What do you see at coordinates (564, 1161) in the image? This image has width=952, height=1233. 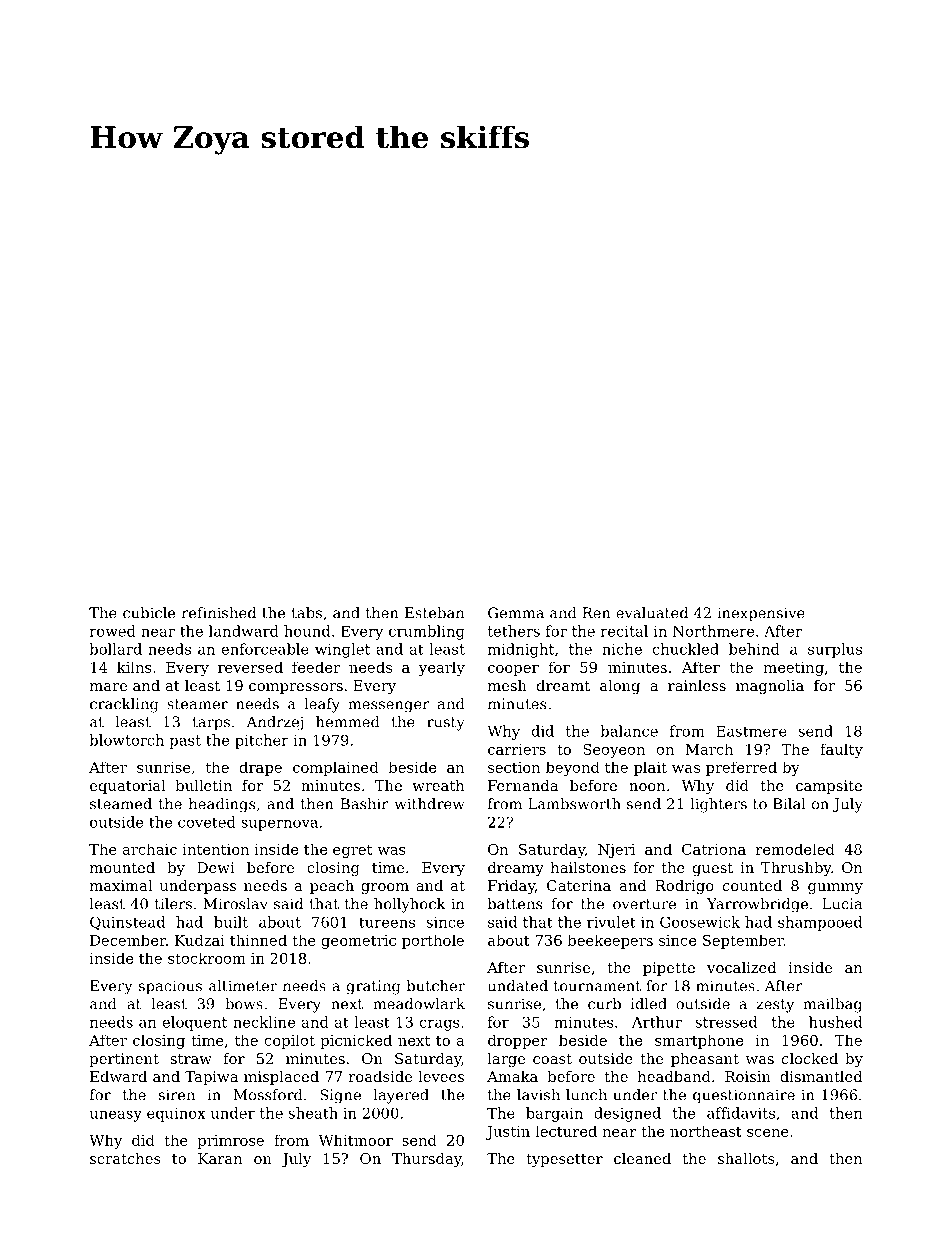 I see `typesetter` at bounding box center [564, 1161].
